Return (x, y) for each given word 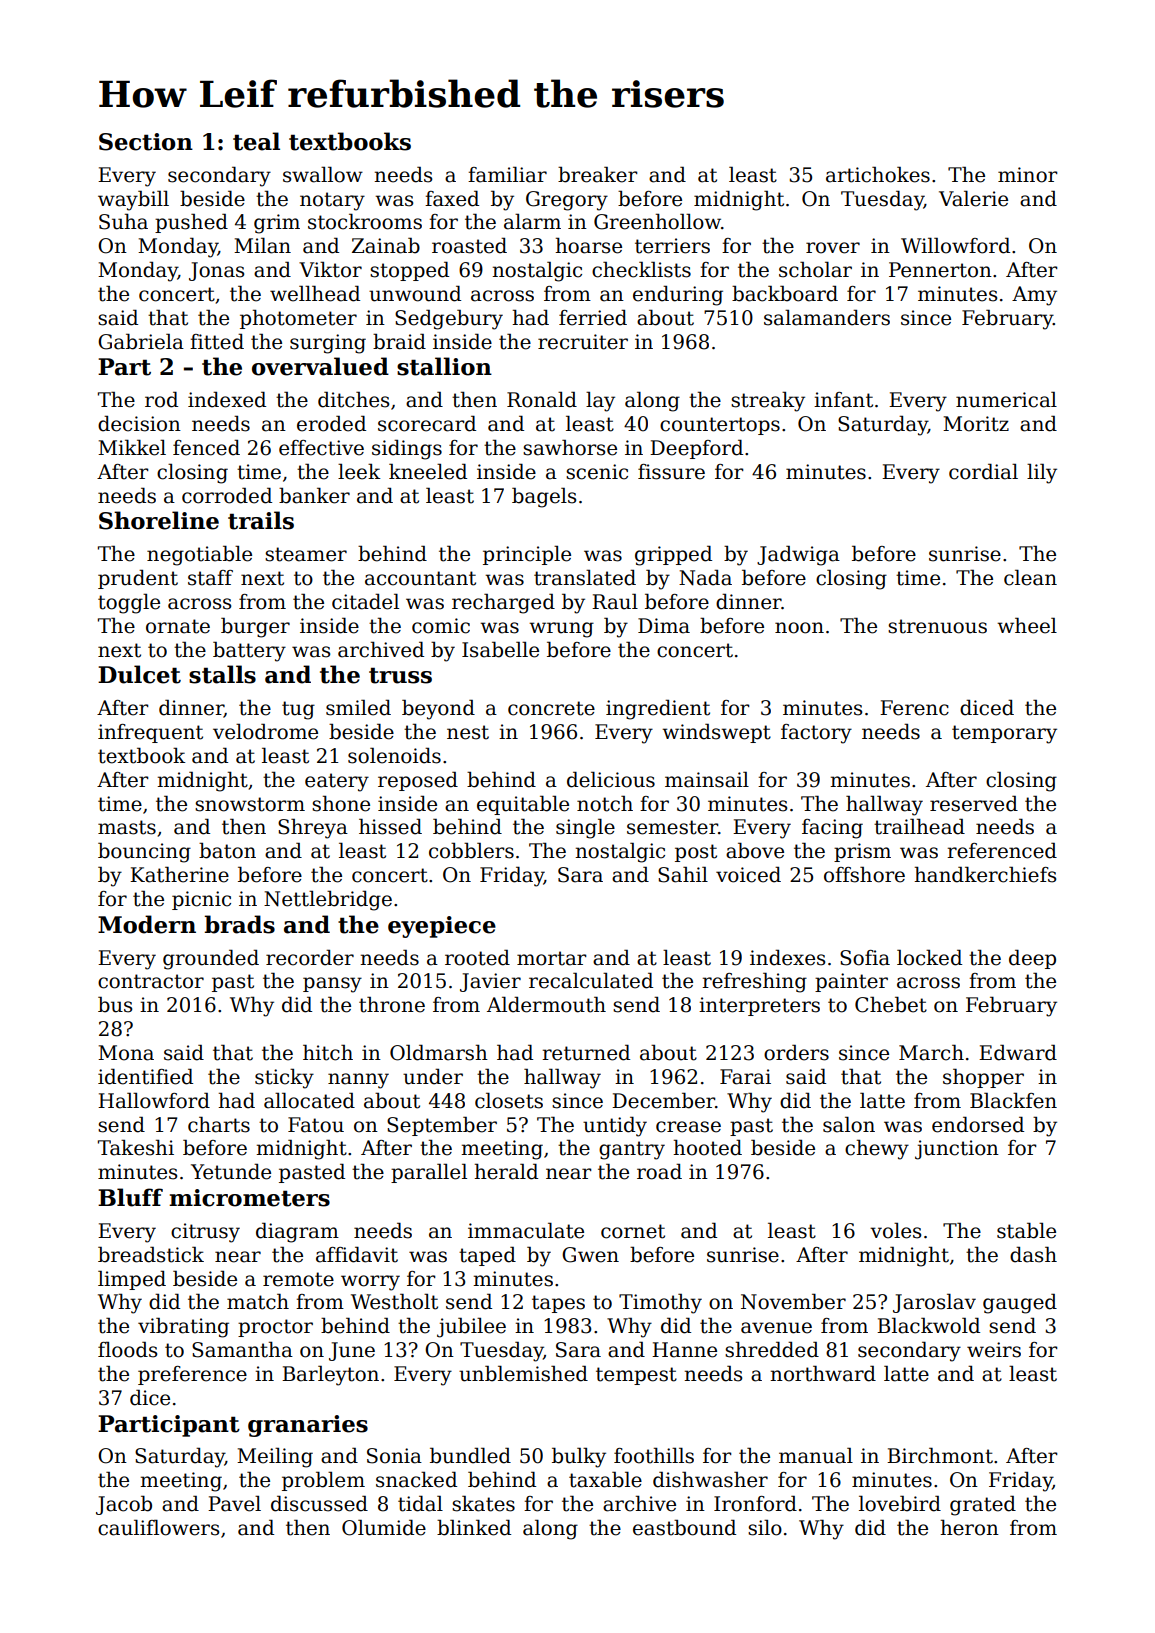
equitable (523, 805)
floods (127, 1349)
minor (1028, 175)
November (793, 1301)
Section (146, 142)
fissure (671, 472)
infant (843, 400)
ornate (178, 626)
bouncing (144, 852)
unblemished (523, 1373)
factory (816, 734)
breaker (598, 174)
